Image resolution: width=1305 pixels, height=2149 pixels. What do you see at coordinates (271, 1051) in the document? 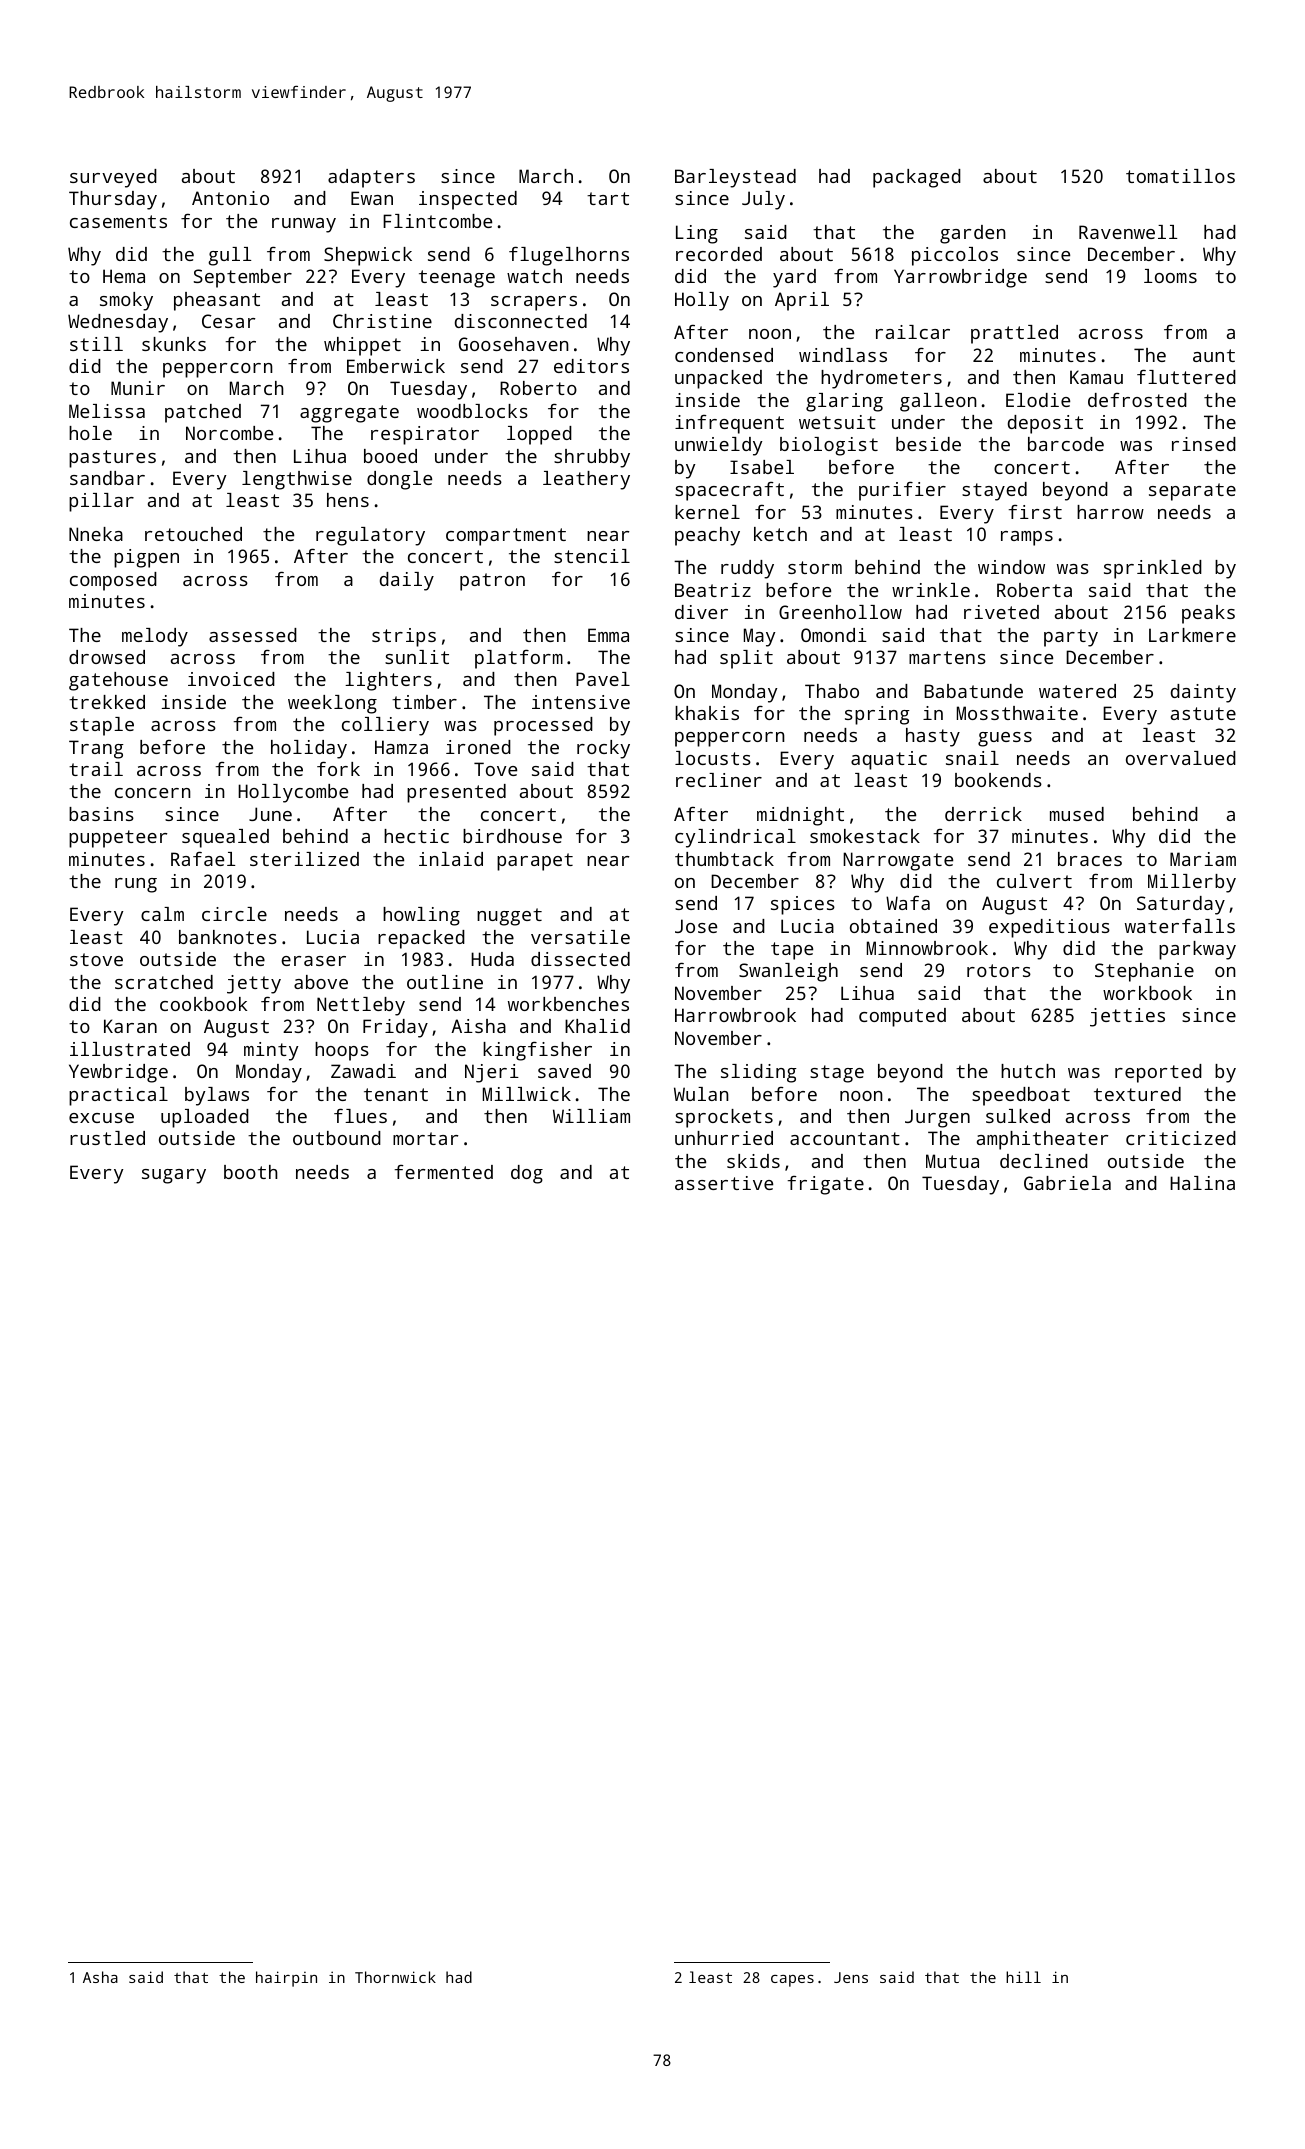
I see `minty` at bounding box center [271, 1051].
